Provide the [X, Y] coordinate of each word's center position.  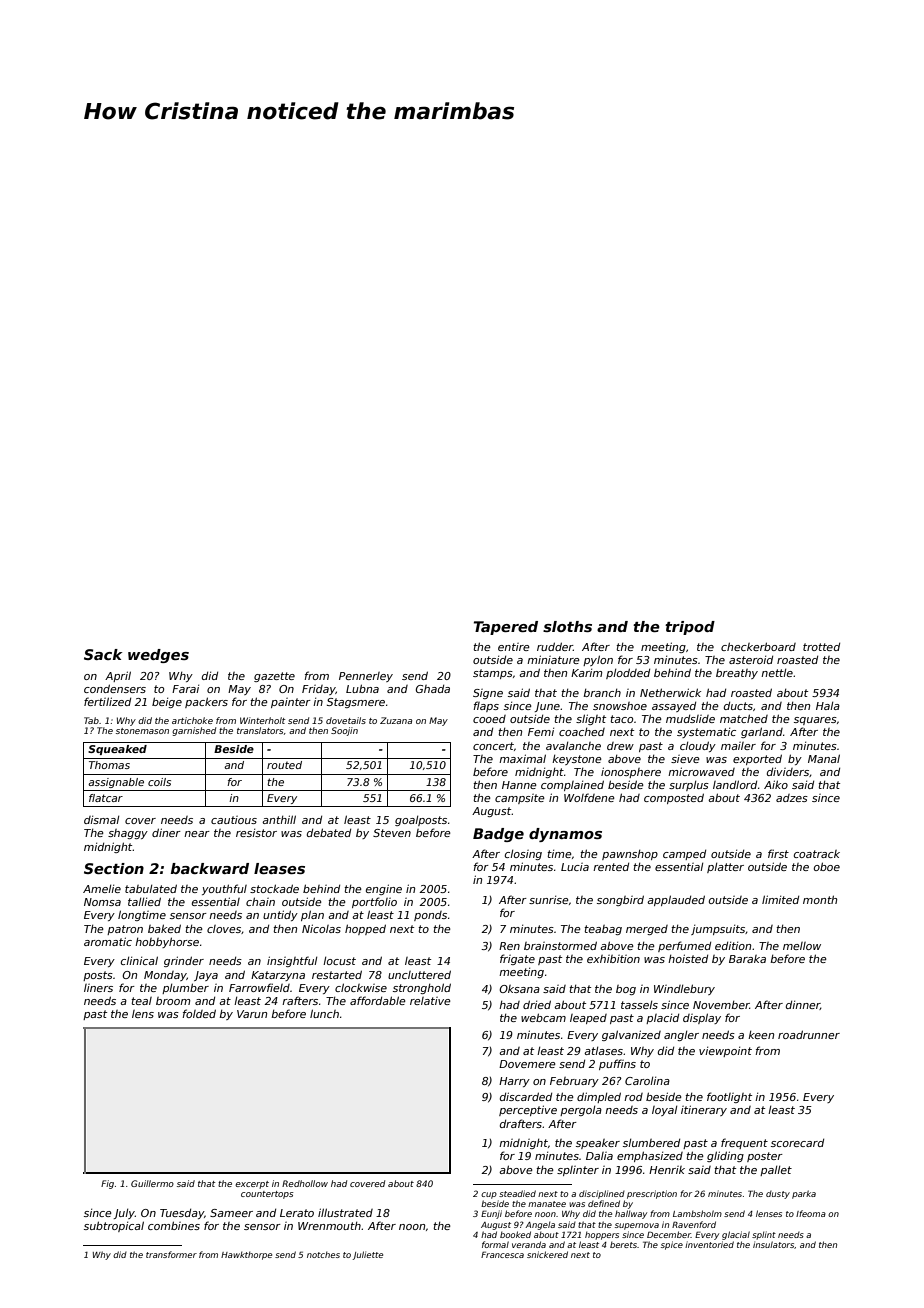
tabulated [151, 888]
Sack [103, 654]
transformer [171, 1254]
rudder [555, 646]
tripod [690, 628]
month [820, 899]
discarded [526, 1096]
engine [384, 889]
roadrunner [809, 1034]
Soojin [344, 731]
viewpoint [725, 1052]
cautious [234, 820]
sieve [685, 759]
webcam [543, 1017]
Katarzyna [278, 976]
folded [199, 1013]
